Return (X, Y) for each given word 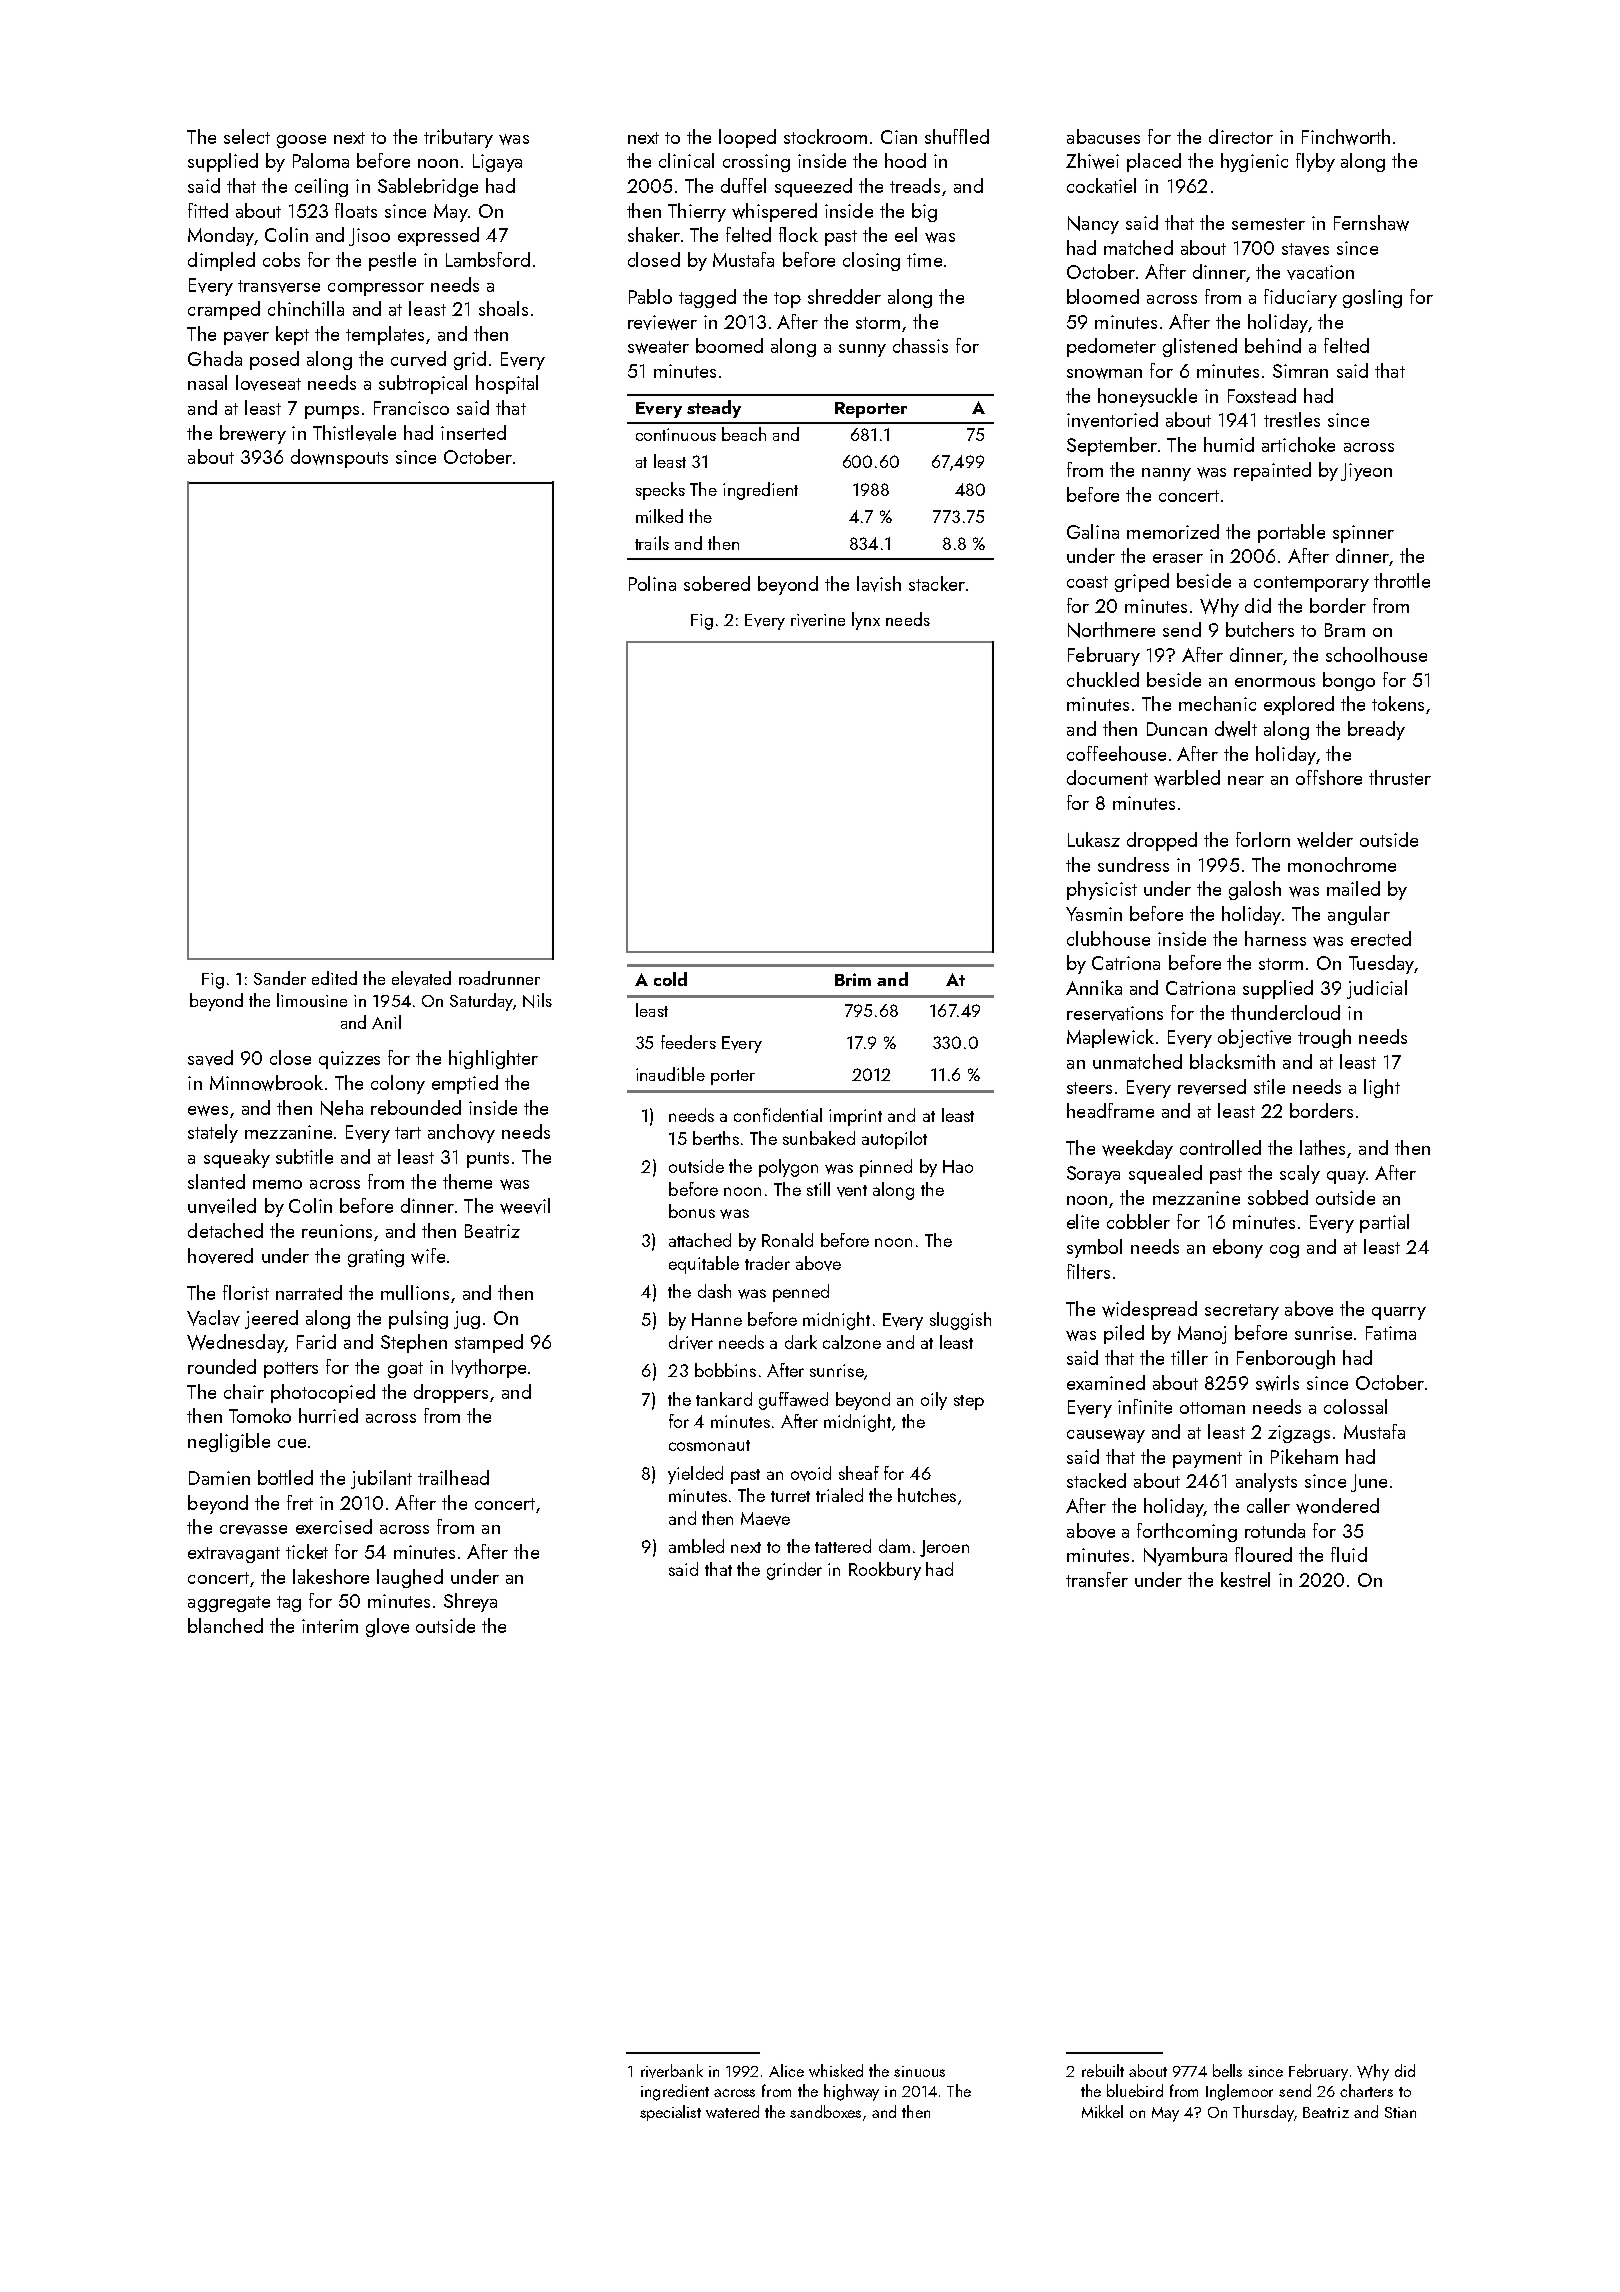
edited (334, 978)
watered (732, 2111)
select (247, 136)
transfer (1097, 1579)
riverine (818, 620)
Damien (219, 1478)
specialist (670, 2113)
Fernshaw (1371, 223)
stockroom (825, 136)
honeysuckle (1147, 397)
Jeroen (944, 1548)
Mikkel (1102, 2111)
